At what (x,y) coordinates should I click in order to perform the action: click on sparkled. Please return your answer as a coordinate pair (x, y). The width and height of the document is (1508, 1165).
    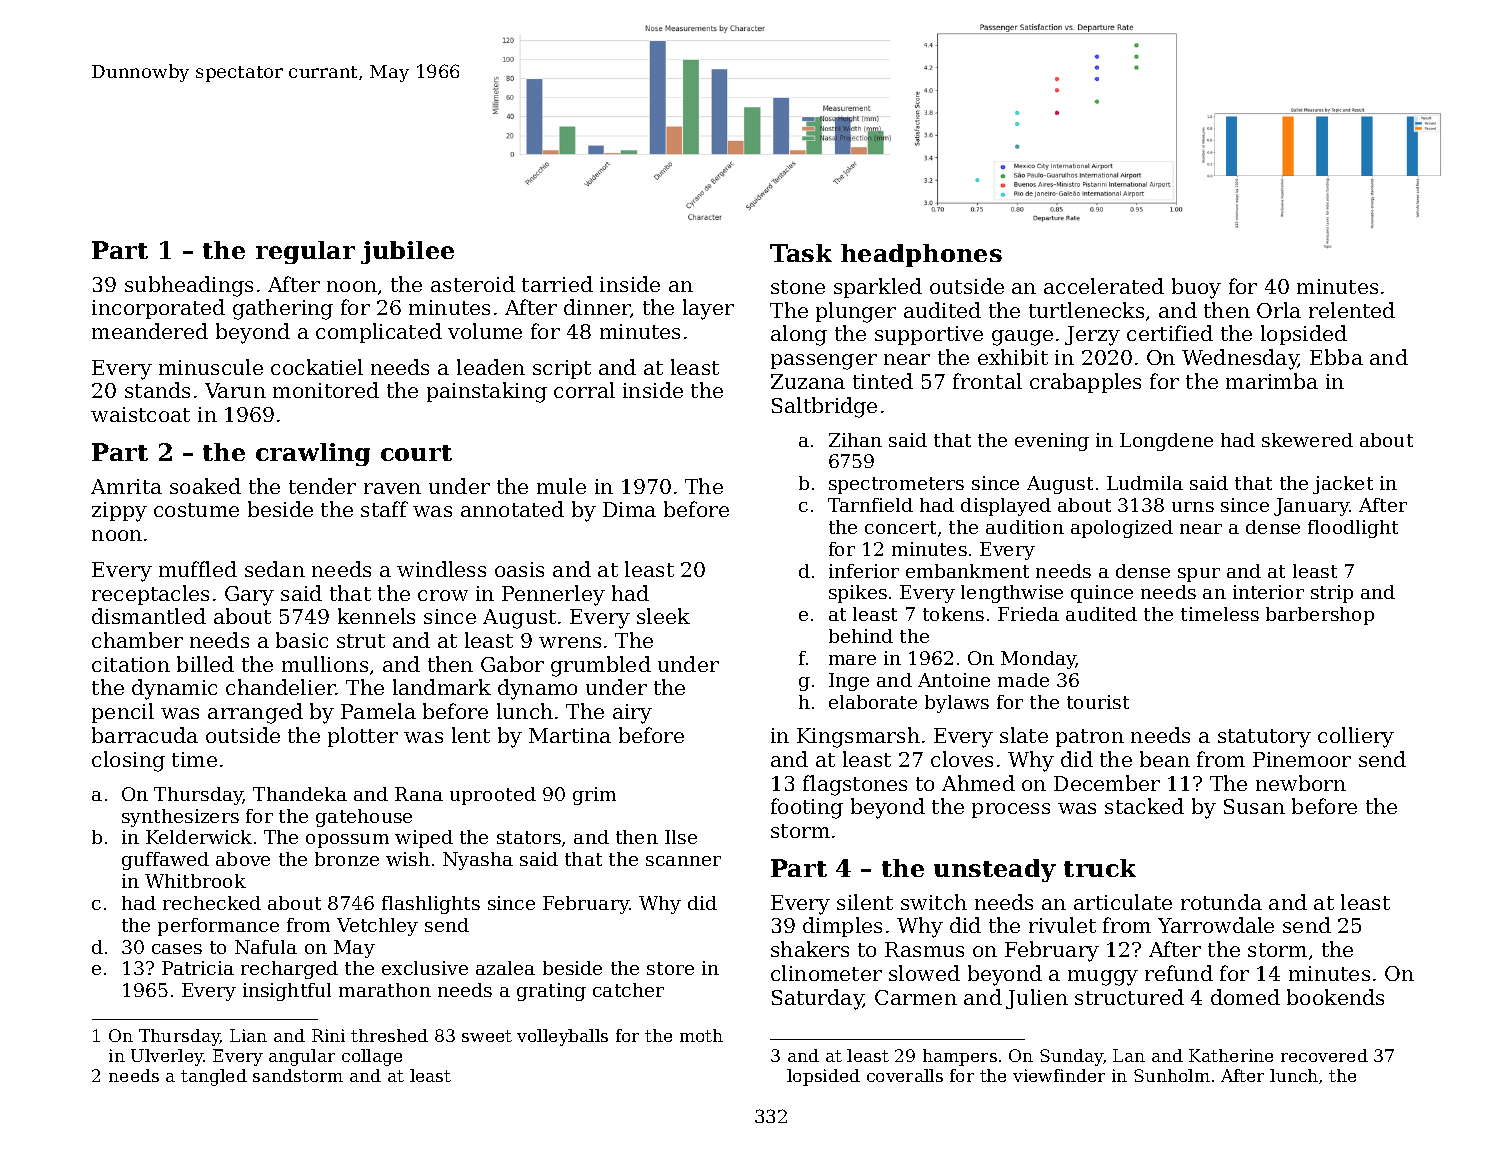
    Looking at the image, I should click on (878, 288).
